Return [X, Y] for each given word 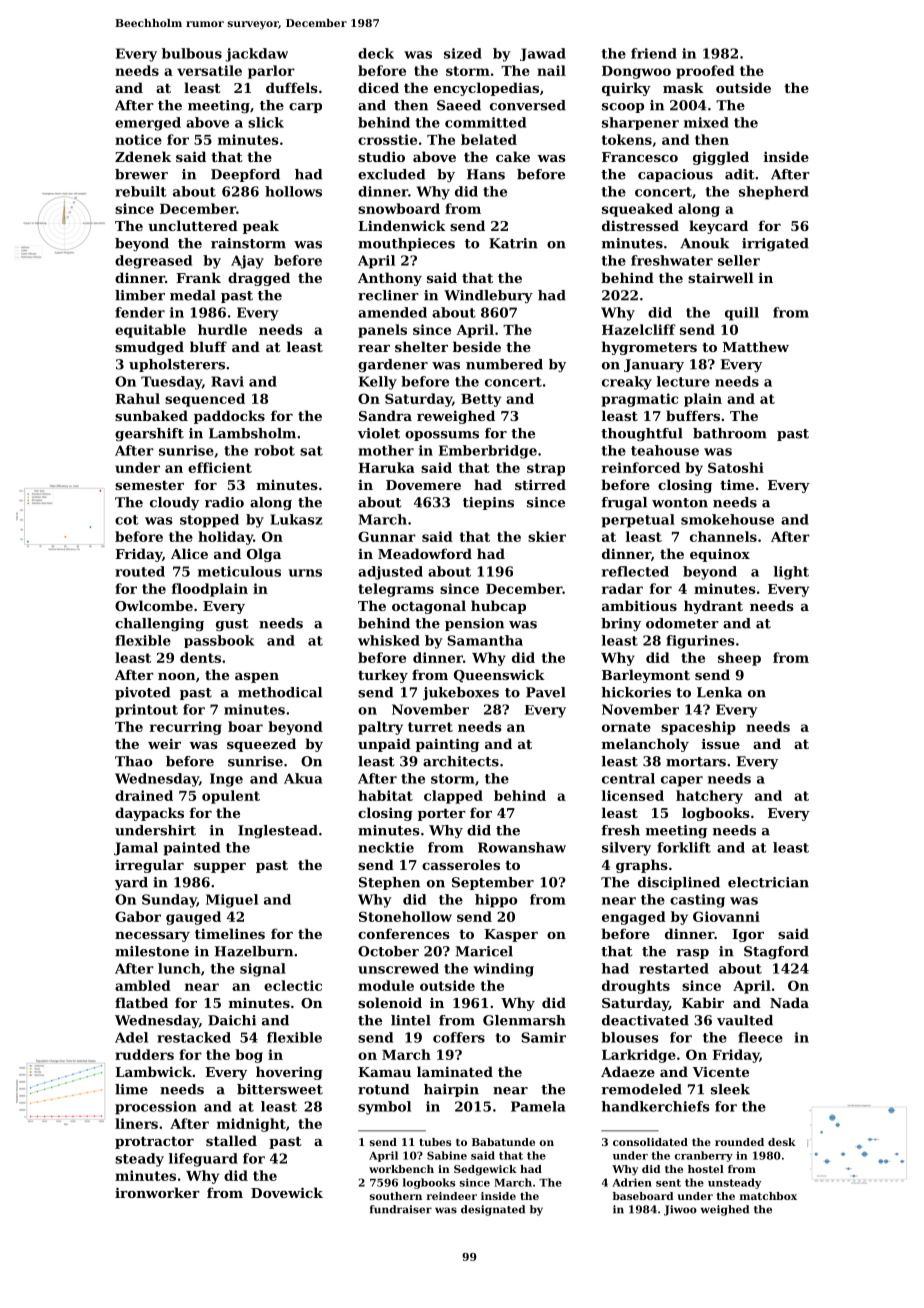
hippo [496, 901]
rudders [144, 1054]
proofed [705, 72]
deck [376, 53]
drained [144, 795]
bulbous [192, 53]
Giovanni [726, 916]
